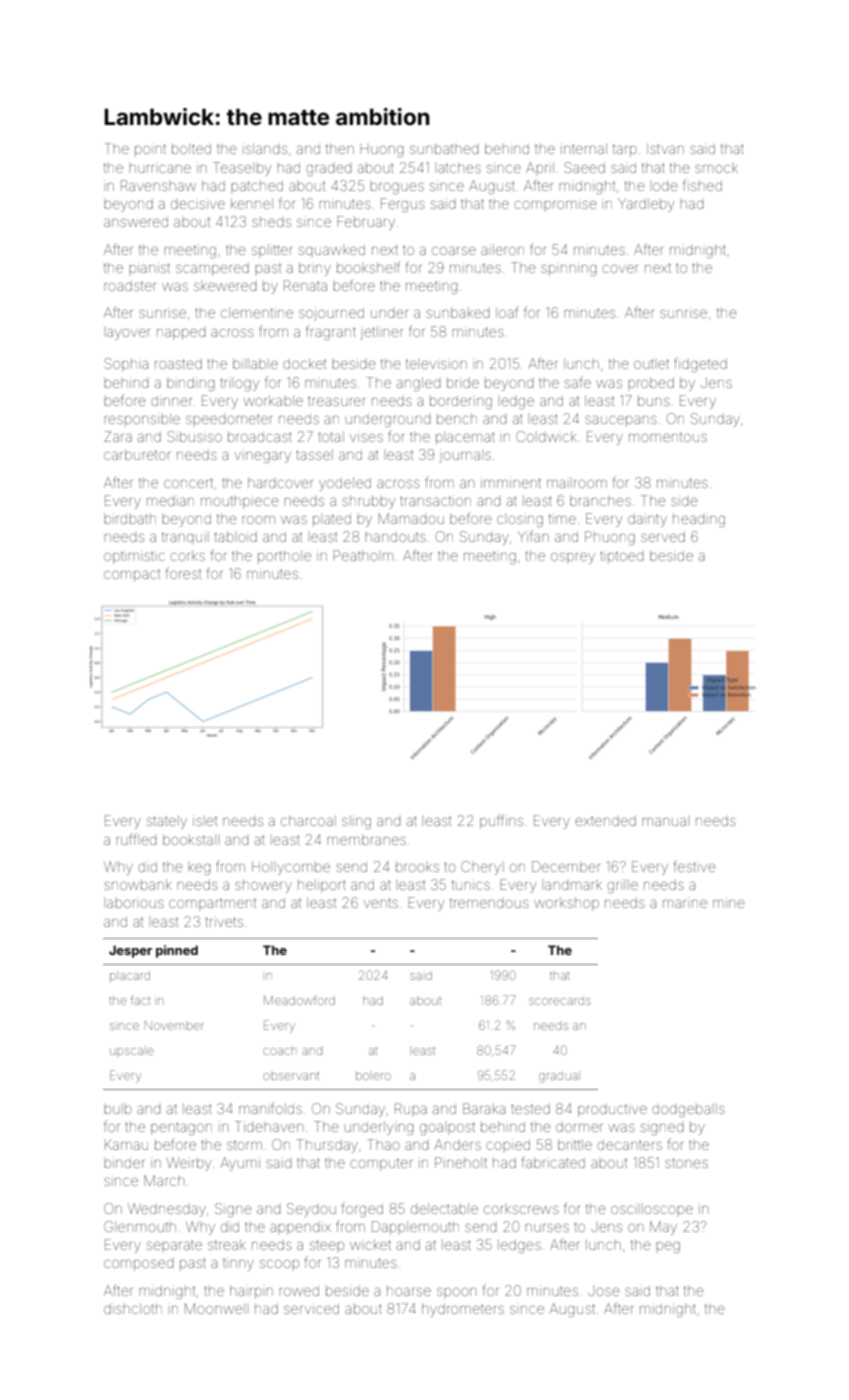  Describe the element at coordinates (622, 557) in the screenshot. I see `tiptoed` at that location.
